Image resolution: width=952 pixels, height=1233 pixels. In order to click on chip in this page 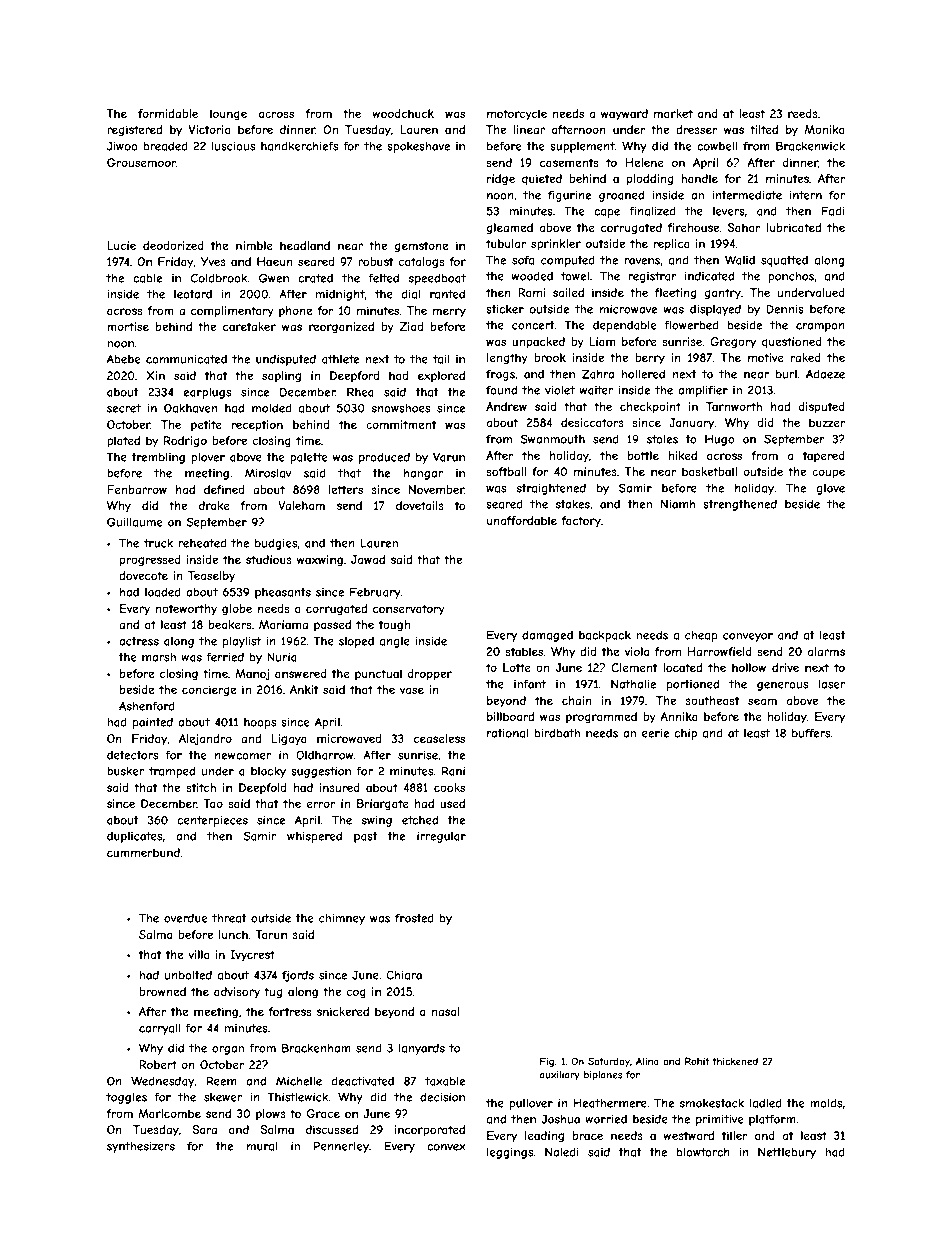, I will do `click(686, 734)`.
